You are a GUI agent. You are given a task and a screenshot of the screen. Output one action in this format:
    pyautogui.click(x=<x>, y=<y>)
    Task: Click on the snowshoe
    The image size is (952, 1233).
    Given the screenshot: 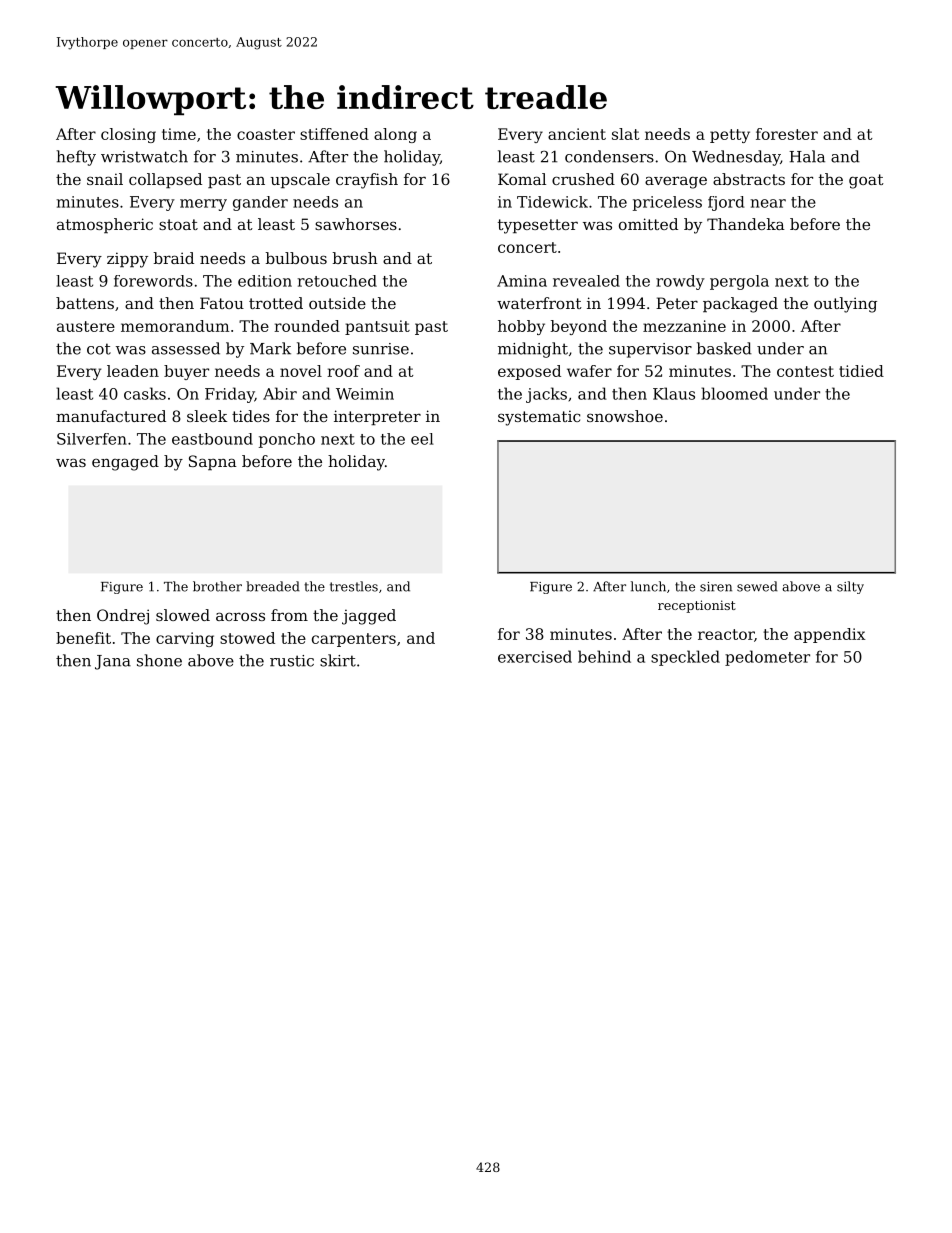 What is the action you would take?
    pyautogui.click(x=625, y=416)
